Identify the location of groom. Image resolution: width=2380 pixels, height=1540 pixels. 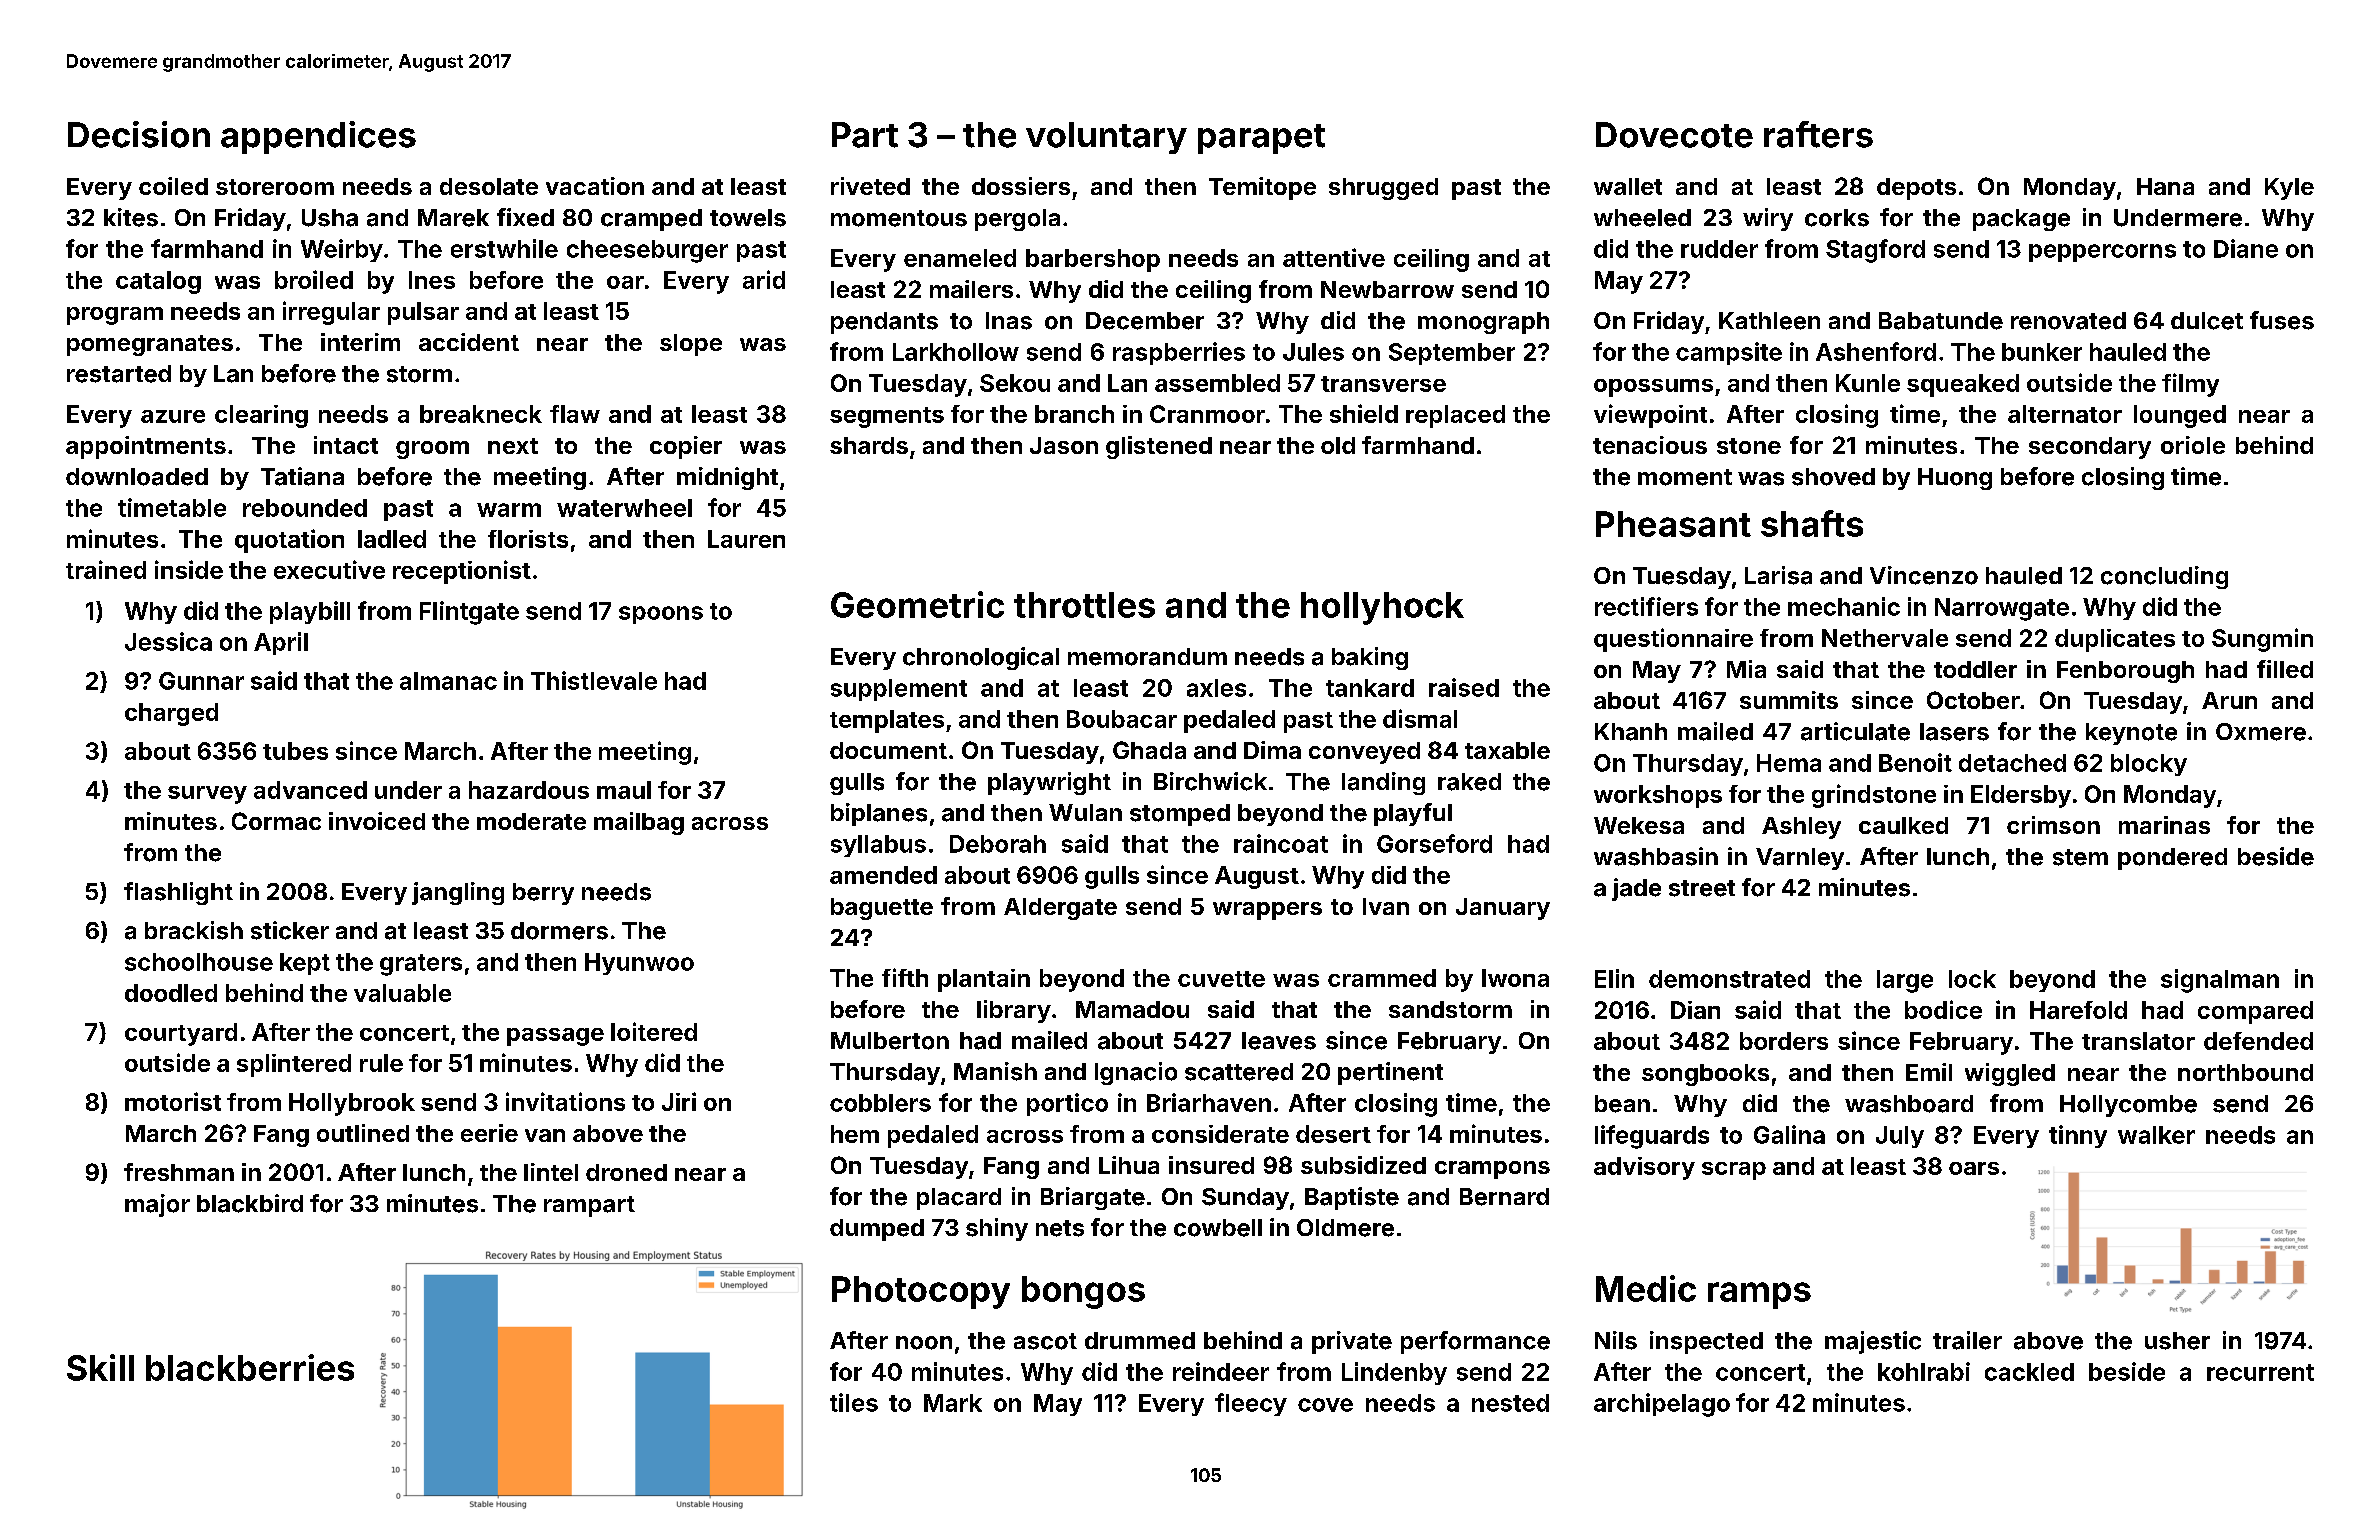
(432, 450).
